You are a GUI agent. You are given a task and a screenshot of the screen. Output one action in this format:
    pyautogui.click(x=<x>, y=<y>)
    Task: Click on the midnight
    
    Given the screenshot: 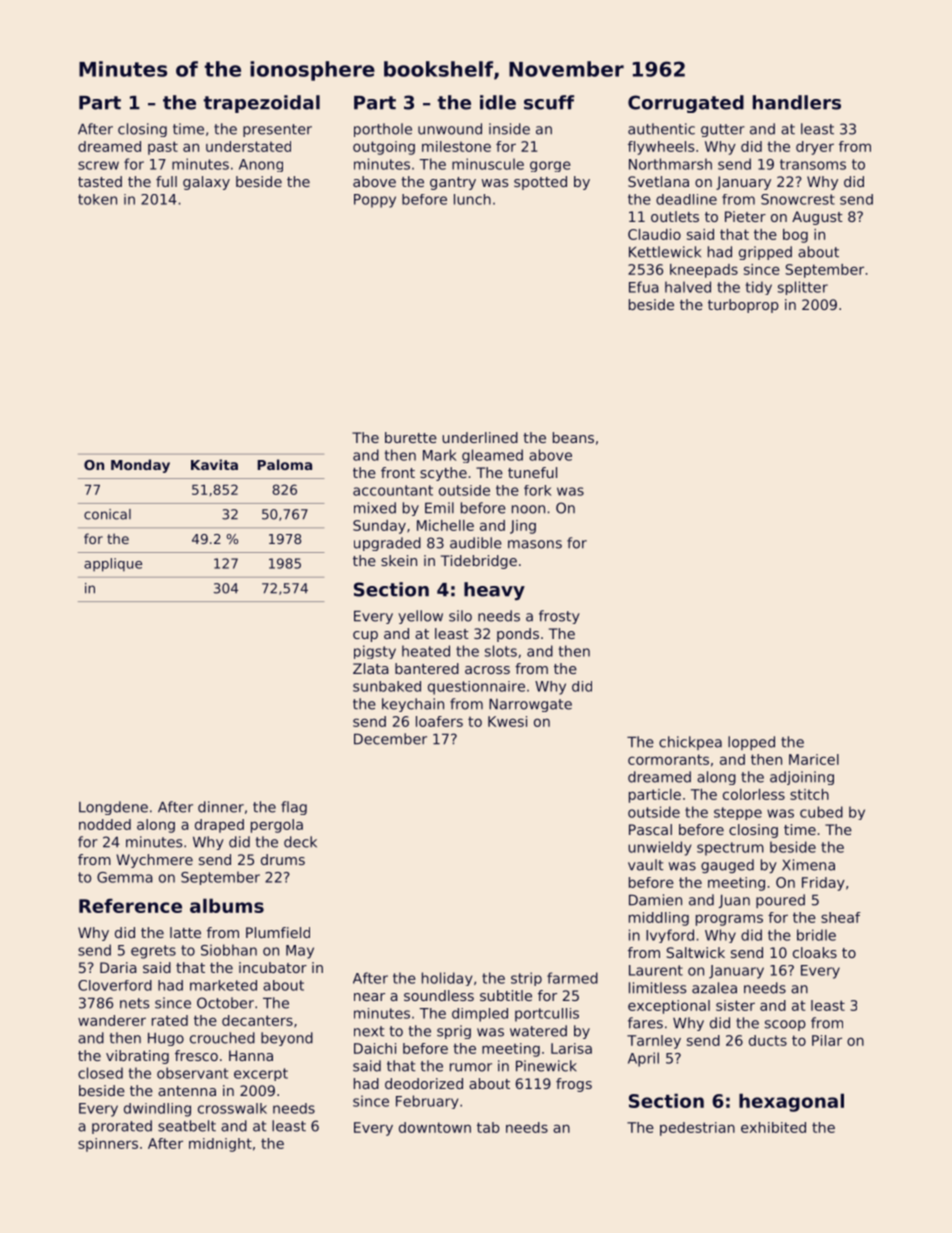 What is the action you would take?
    pyautogui.click(x=220, y=1145)
